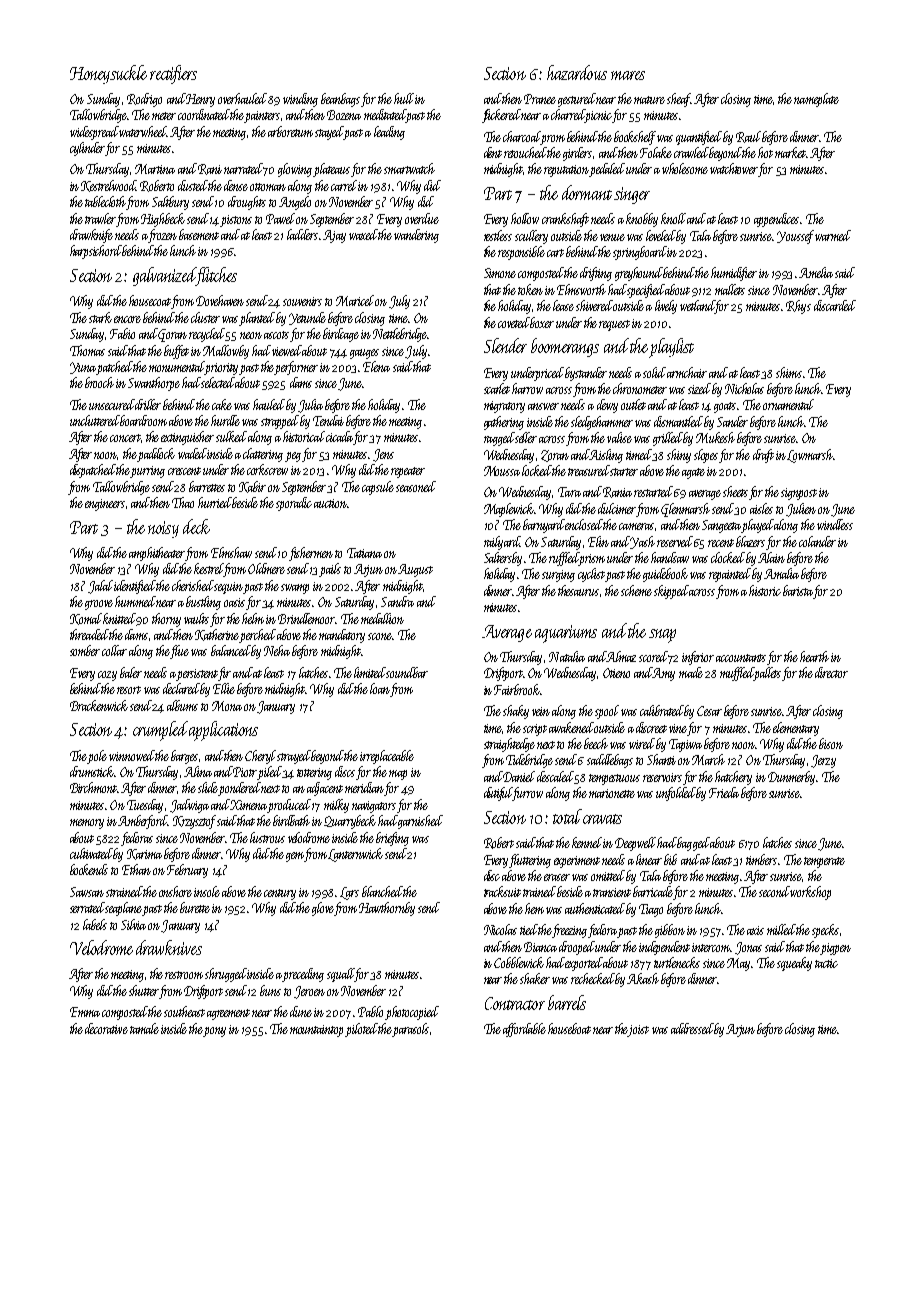 This screenshot has height=1308, width=924. I want to click on Hawthornby, so click(387, 909).
